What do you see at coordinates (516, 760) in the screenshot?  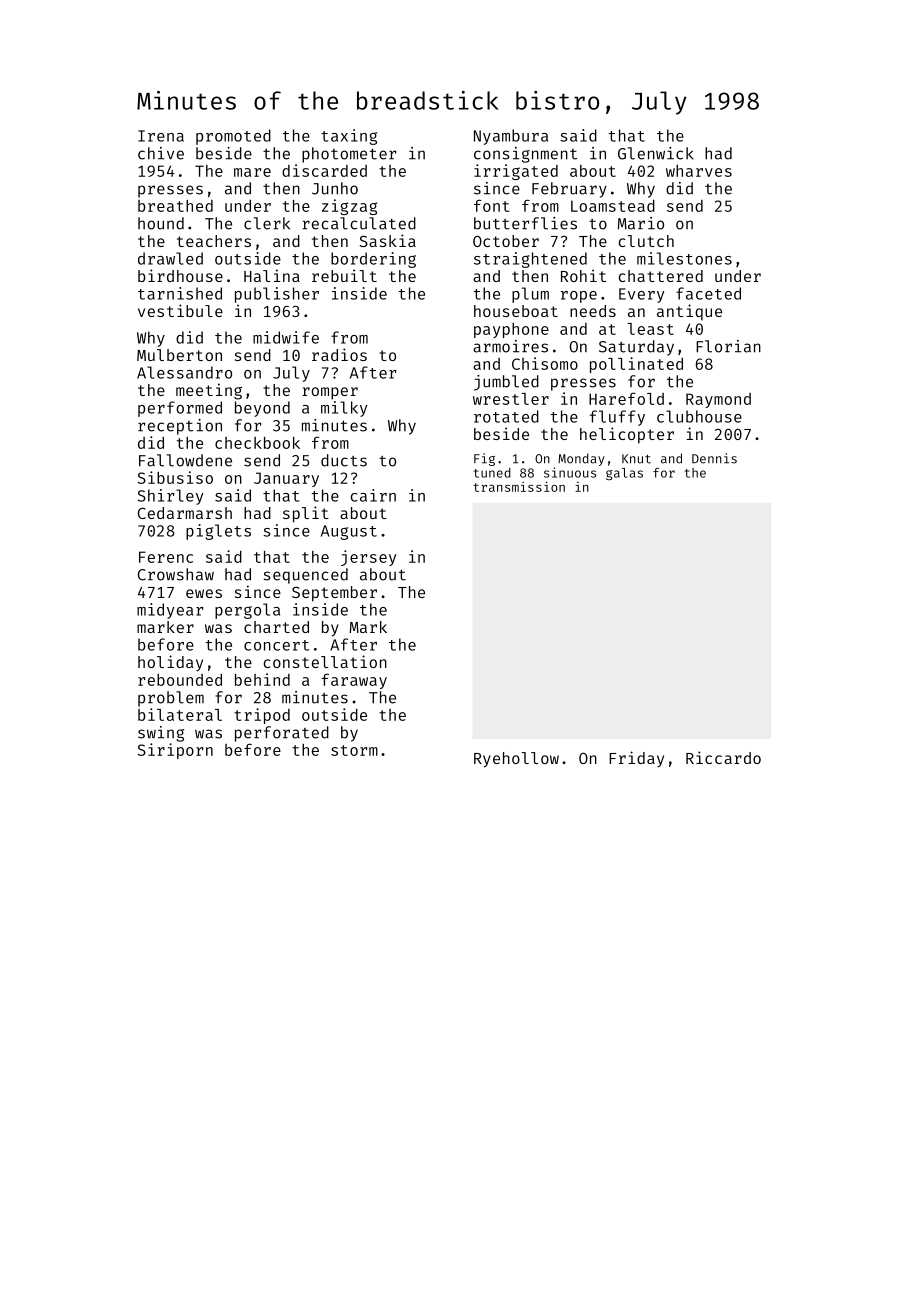 I see `Ryehollow` at bounding box center [516, 760].
